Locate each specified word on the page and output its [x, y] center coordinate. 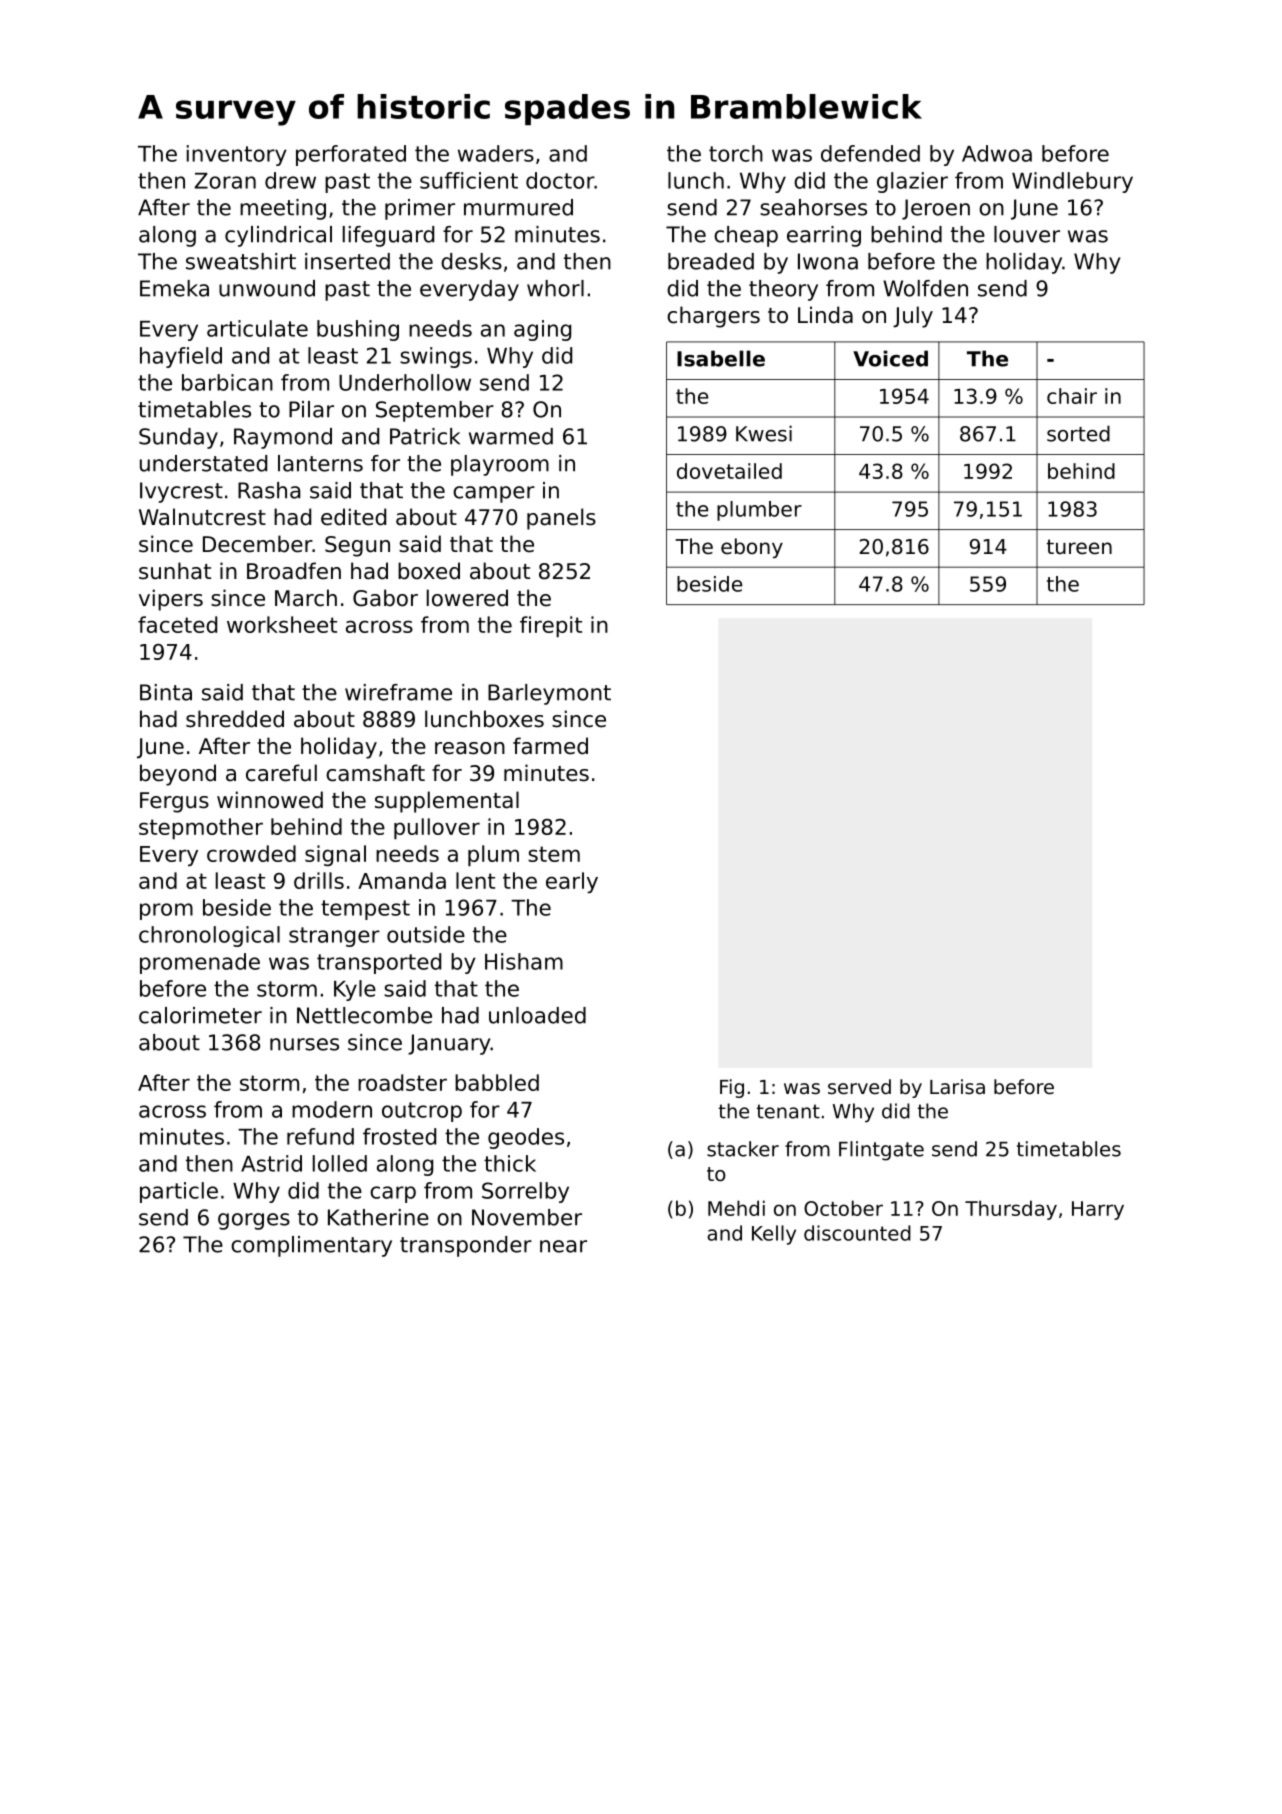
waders [496, 153]
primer [420, 209]
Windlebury [1072, 182]
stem [554, 854]
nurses [304, 1044]
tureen [1079, 547]
